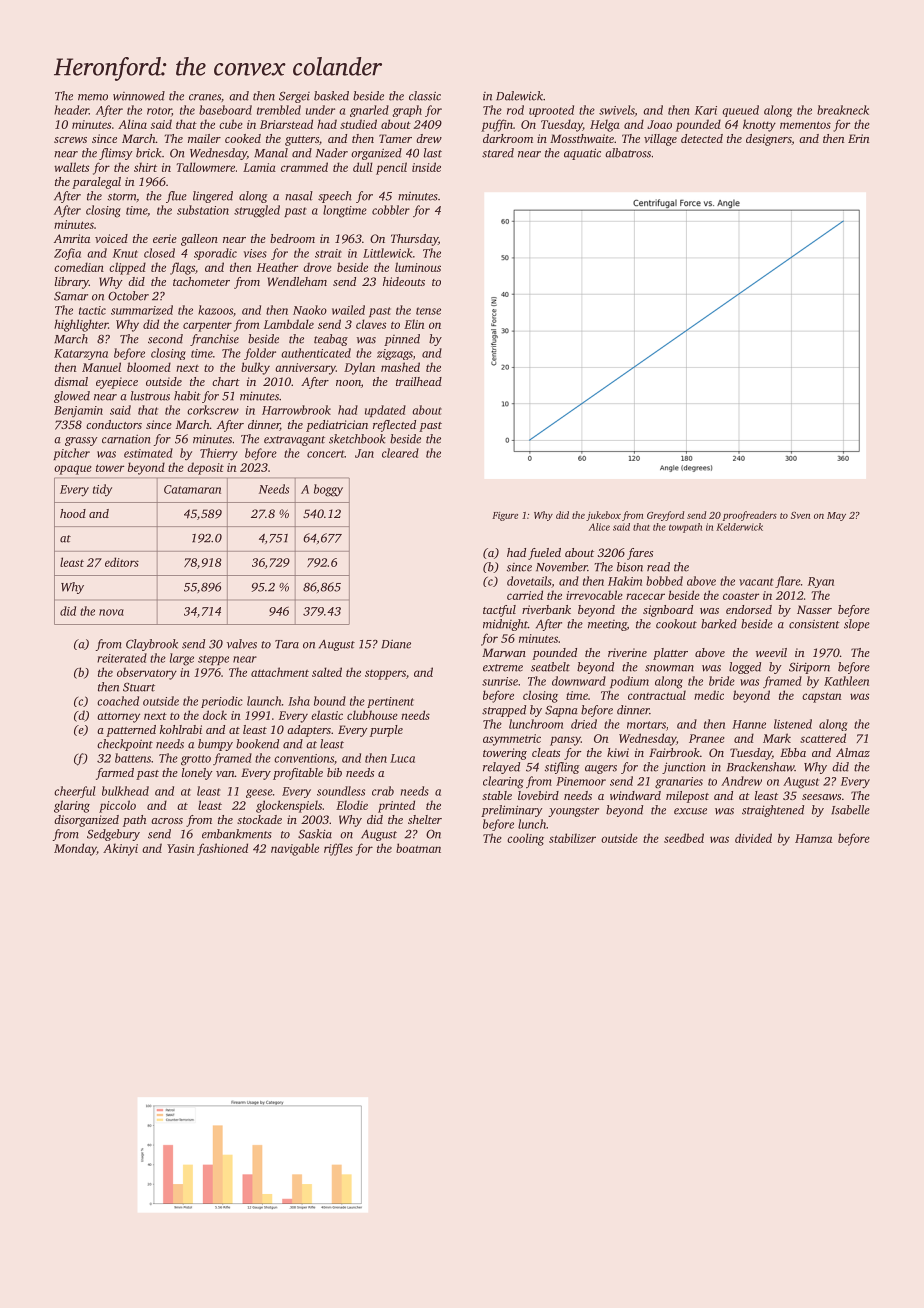 The image size is (924, 1308). I want to click on Littlewick, so click(387, 253).
